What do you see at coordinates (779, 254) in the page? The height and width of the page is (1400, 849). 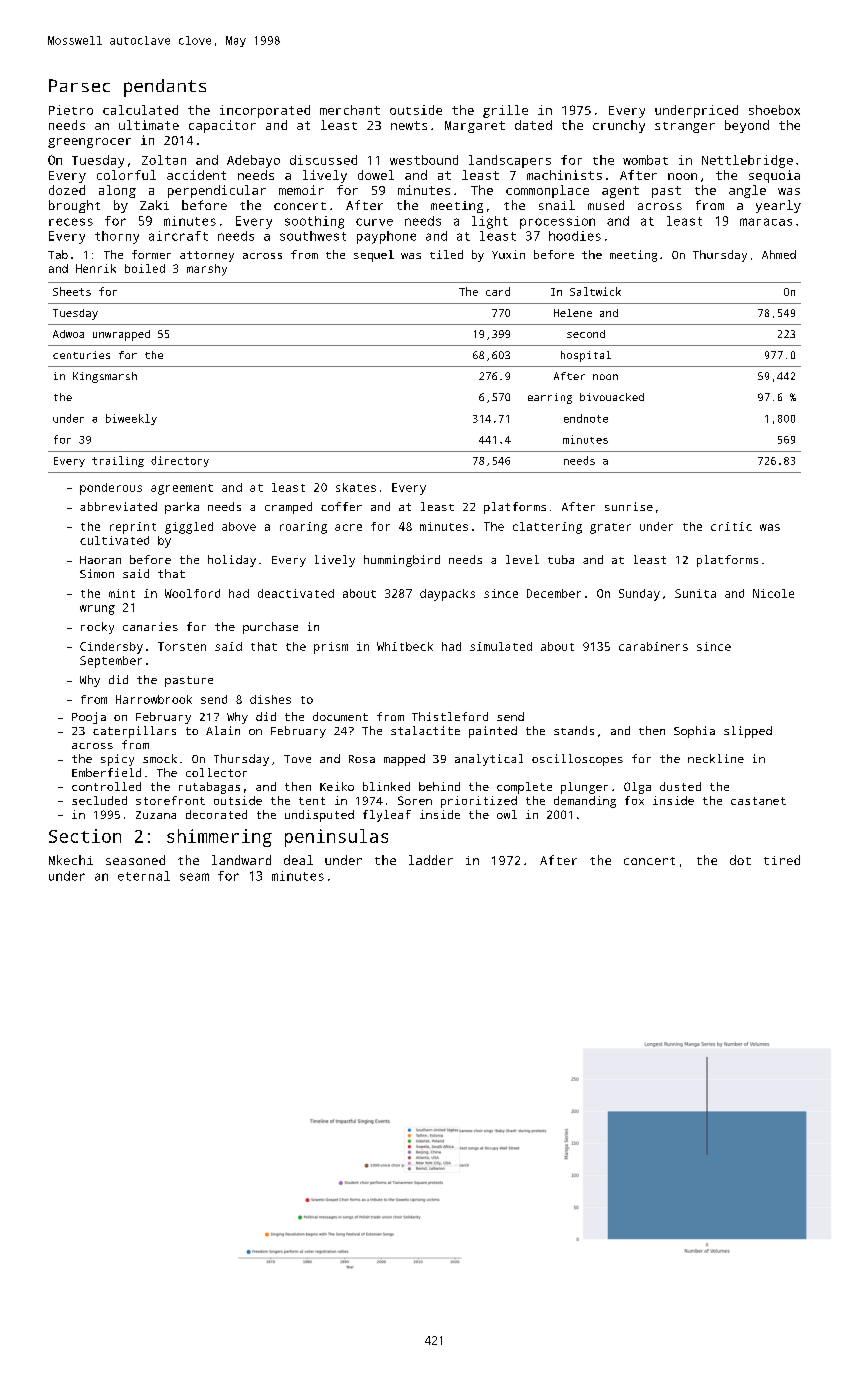 I see `Ahmed` at bounding box center [779, 254].
